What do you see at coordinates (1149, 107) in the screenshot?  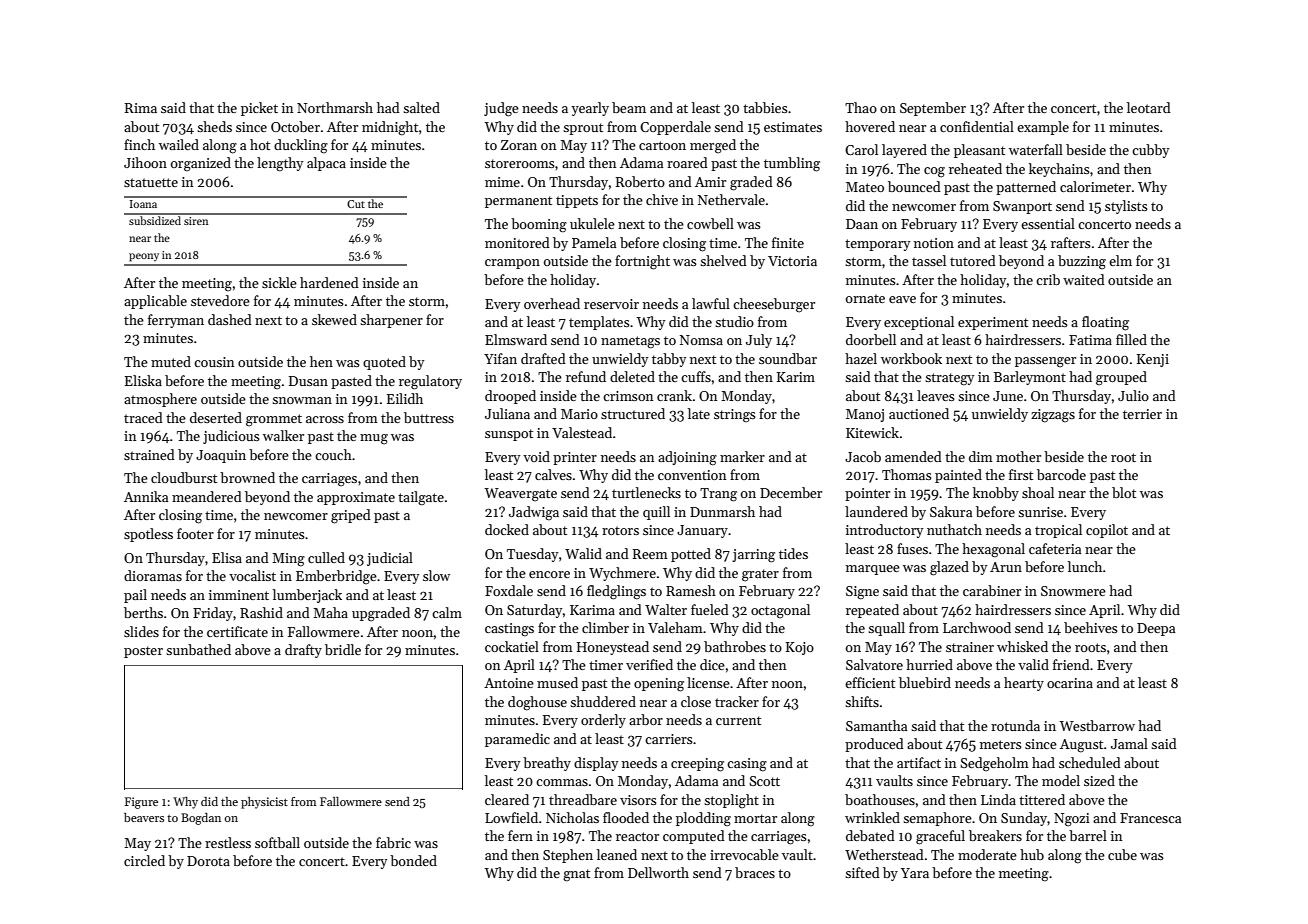 I see `leotard` at bounding box center [1149, 107].
